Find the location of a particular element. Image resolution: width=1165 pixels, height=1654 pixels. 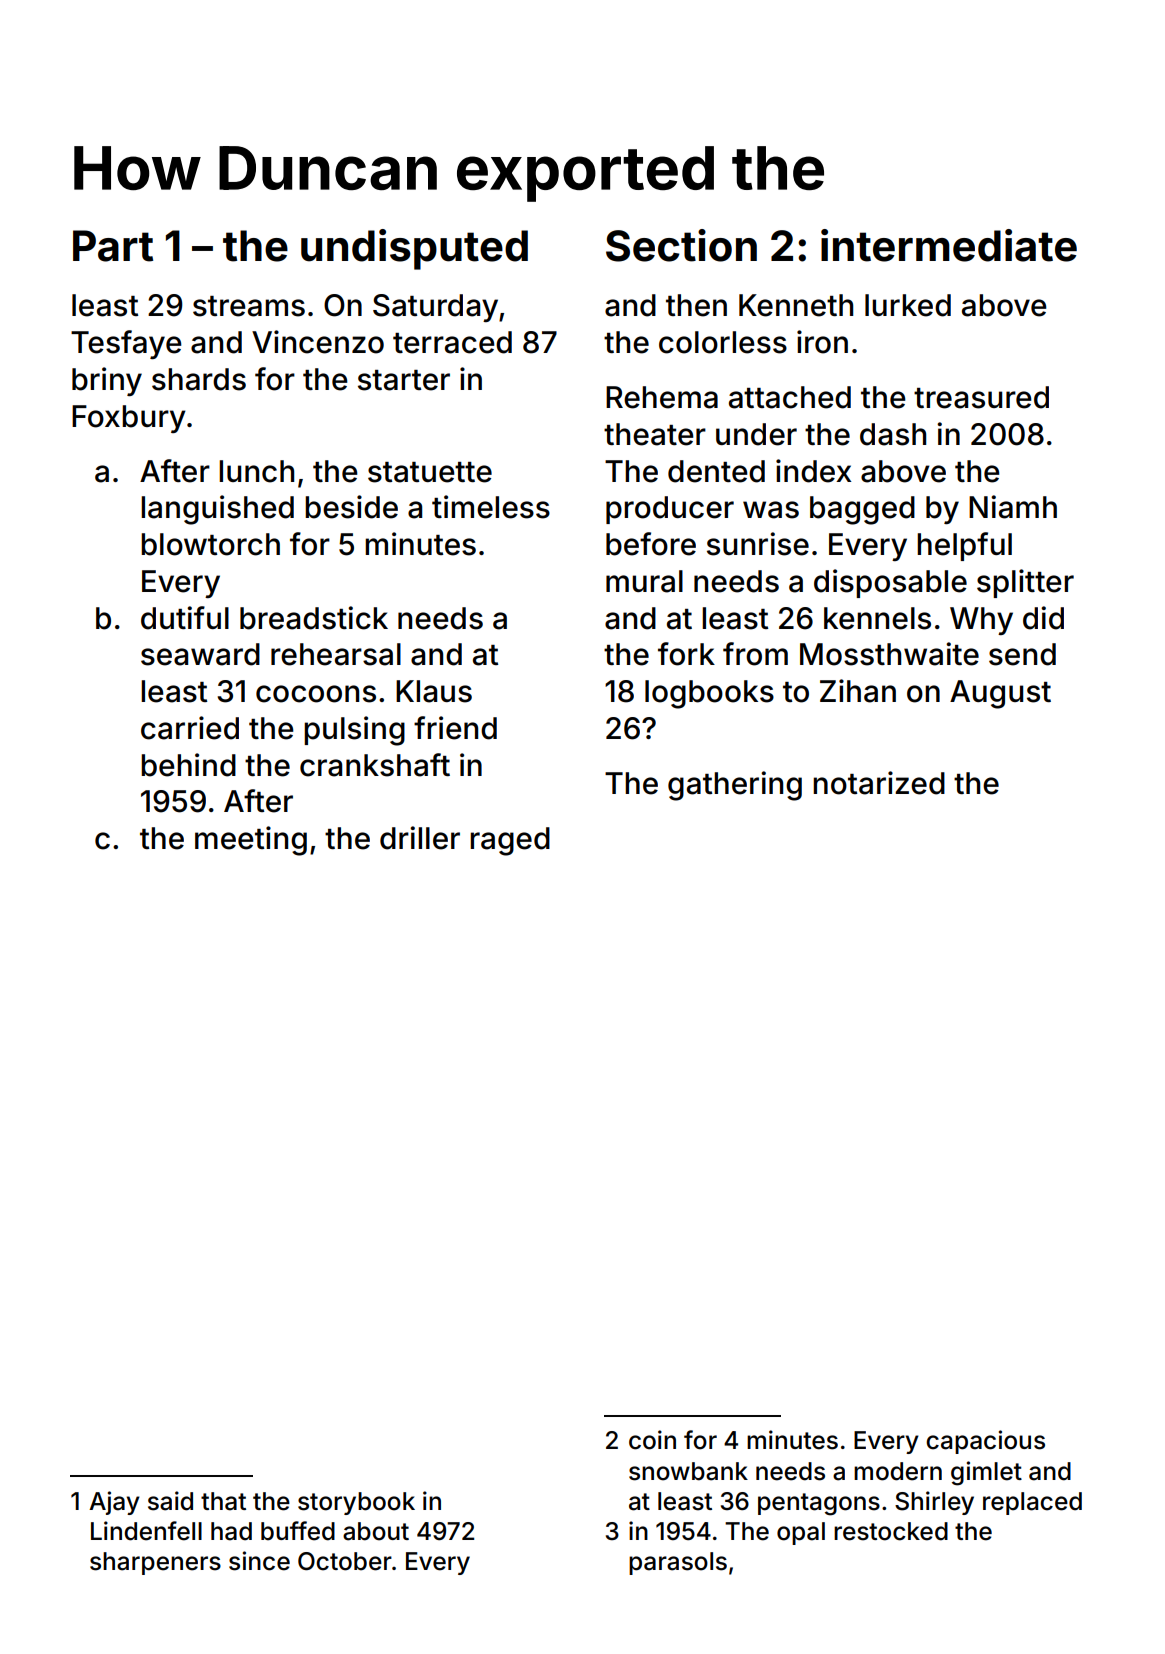

notarized is located at coordinates (879, 783).
